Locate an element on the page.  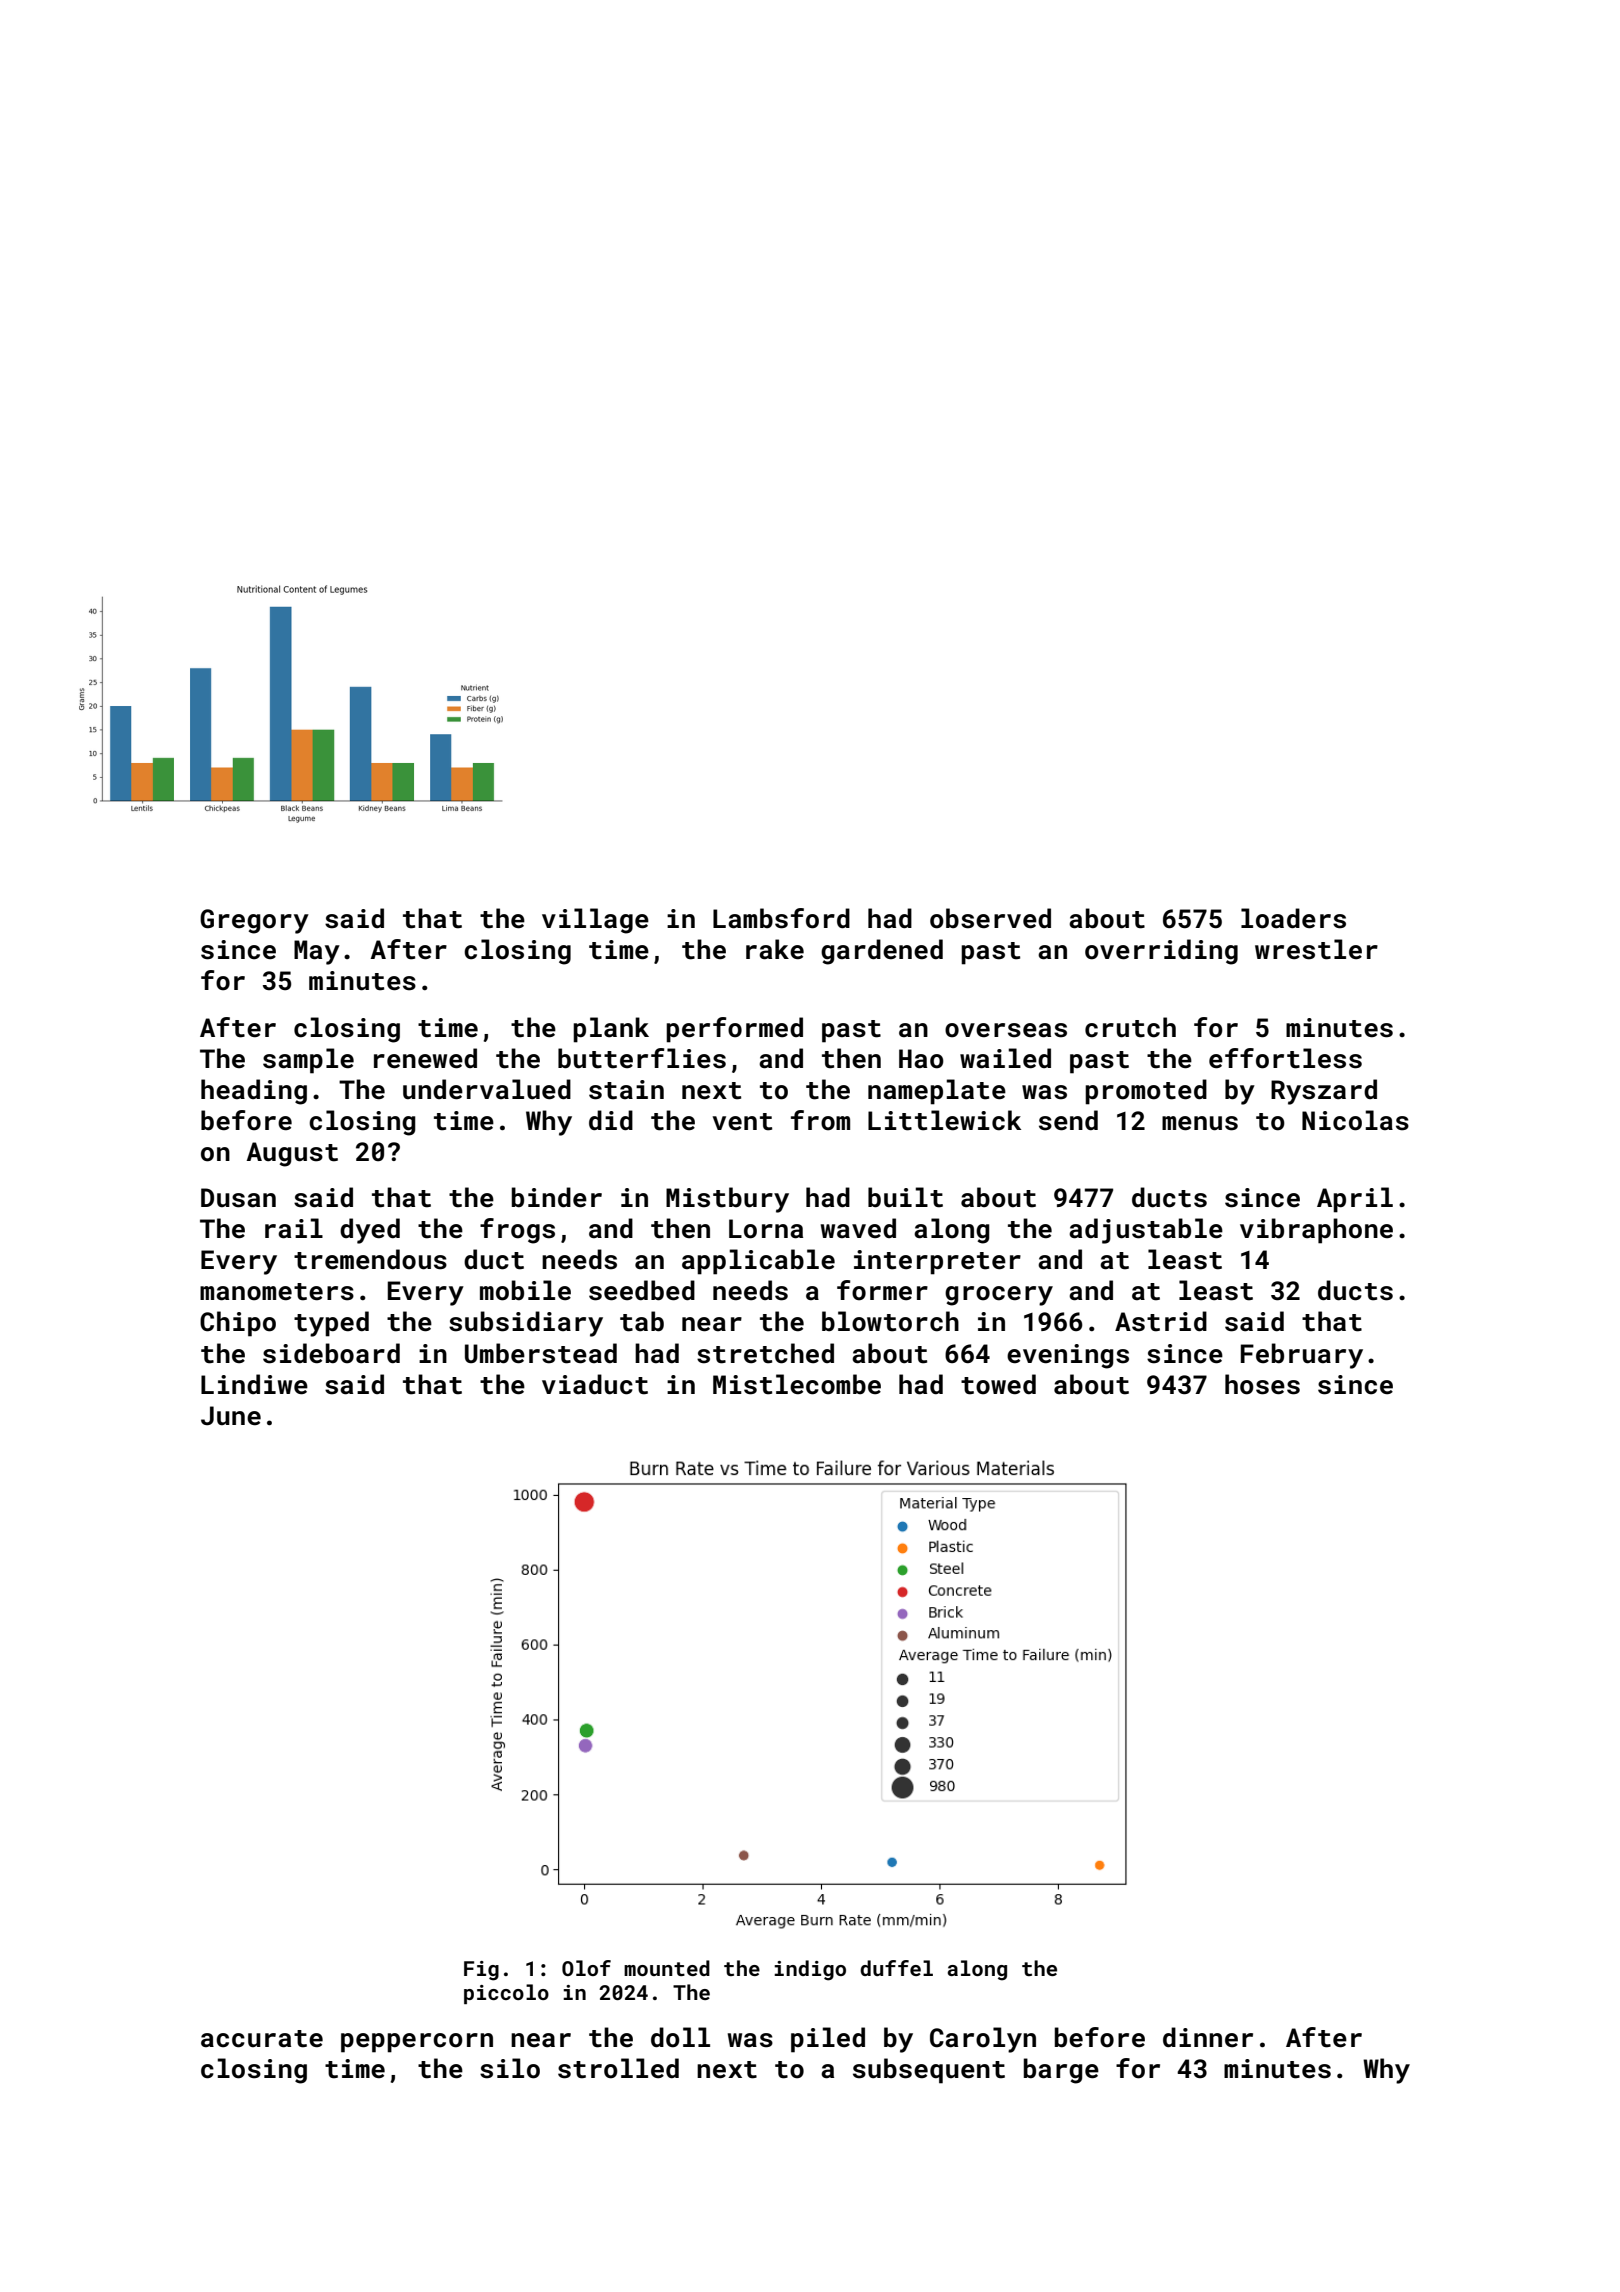
Olof is located at coordinates (586, 1968).
